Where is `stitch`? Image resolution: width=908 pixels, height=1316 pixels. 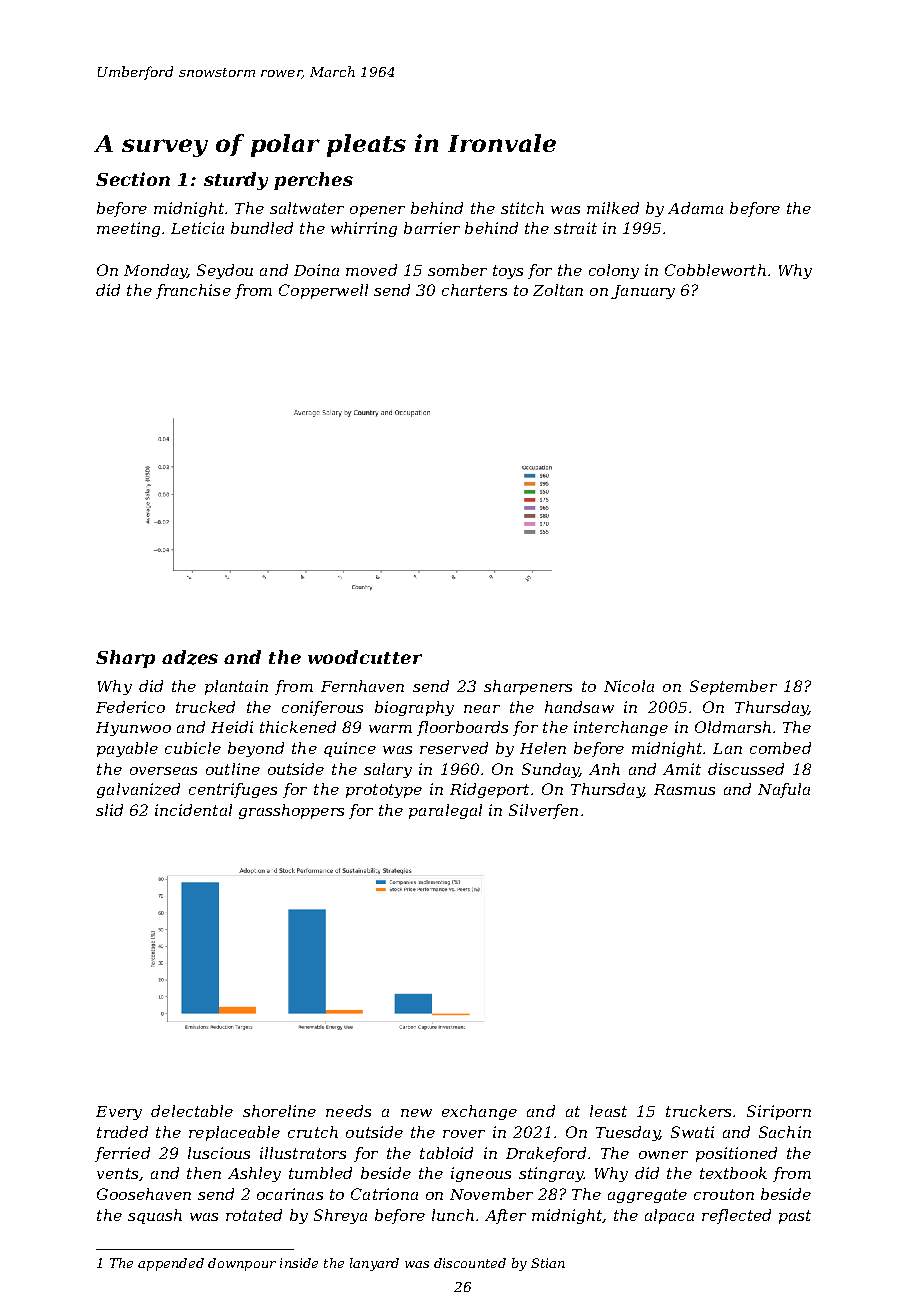 stitch is located at coordinates (522, 208).
